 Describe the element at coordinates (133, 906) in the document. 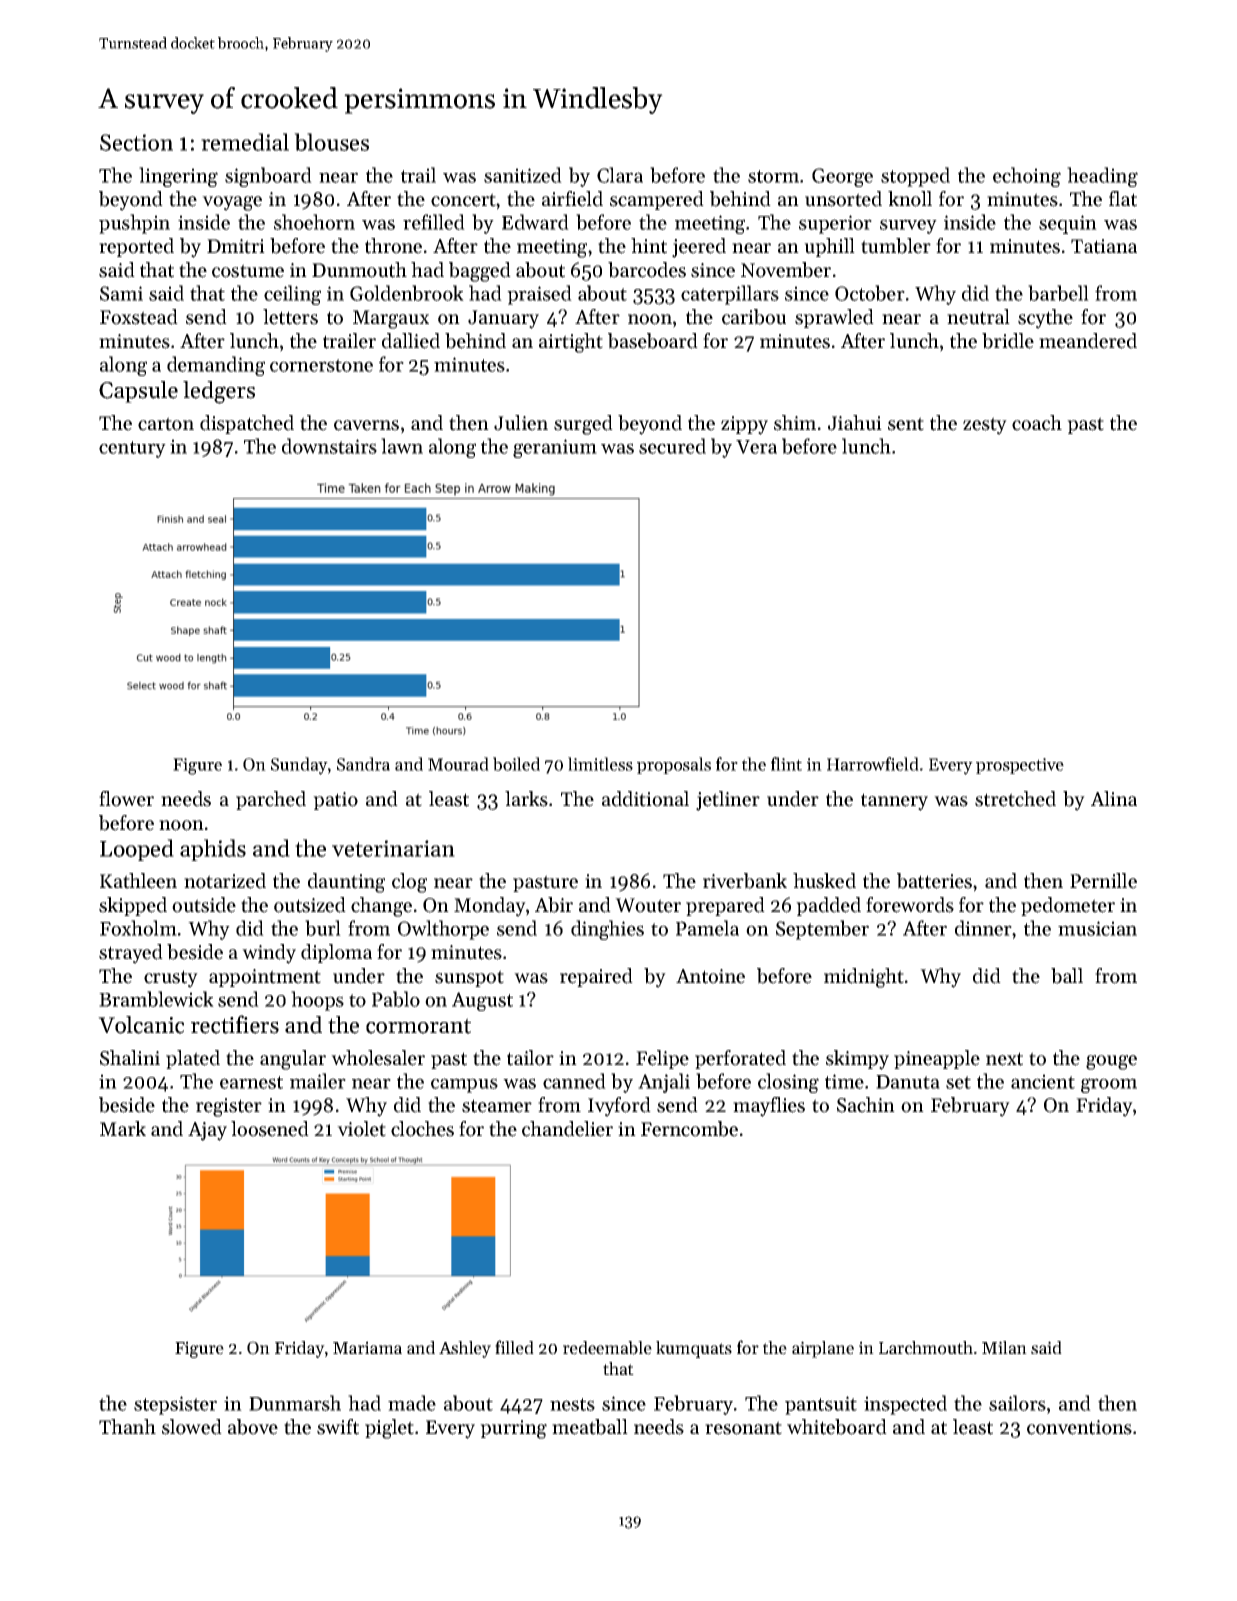

I see `skipped` at that location.
